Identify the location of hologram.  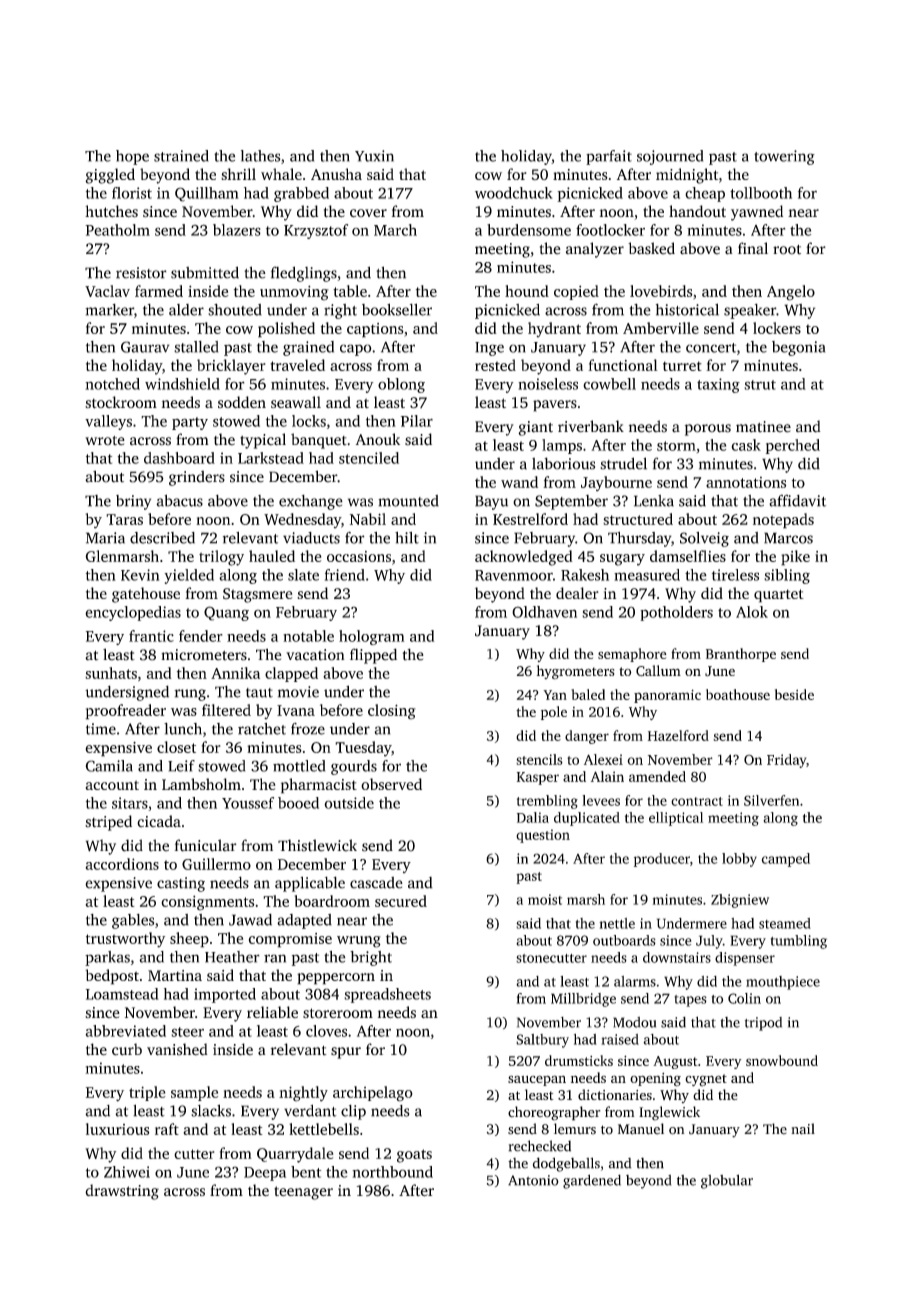
(372, 637).
